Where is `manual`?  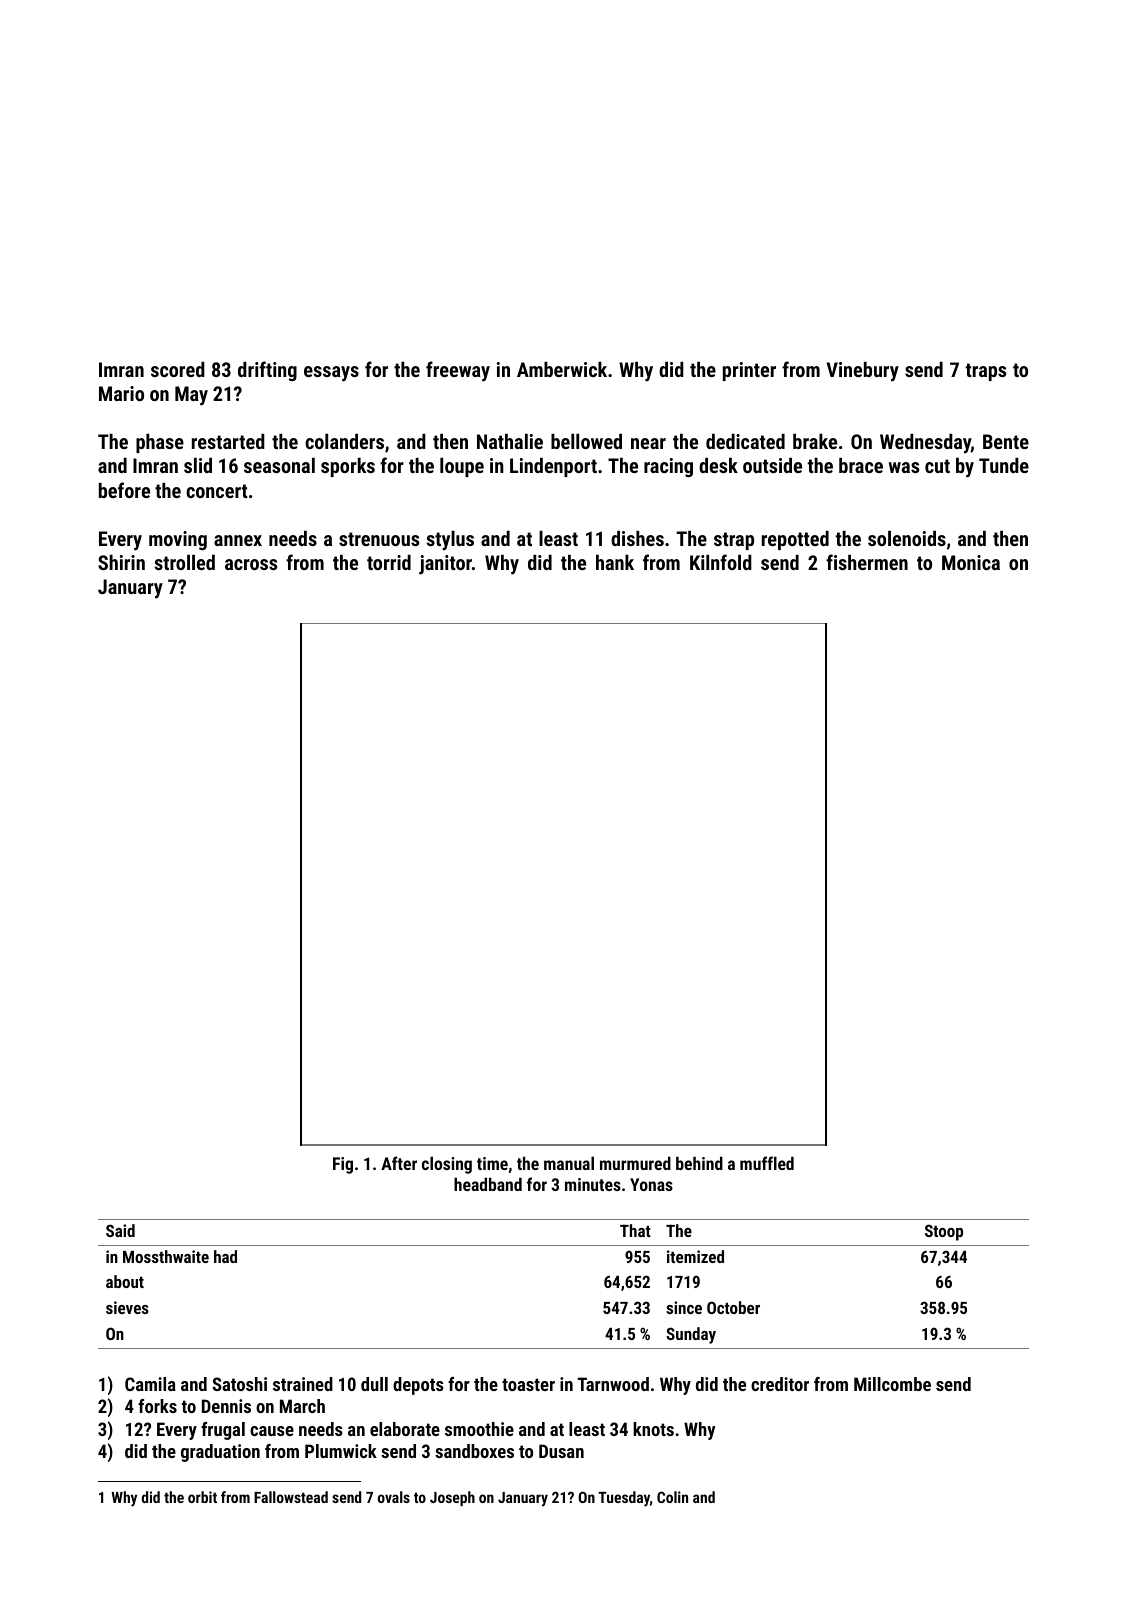
manual is located at coordinates (569, 1163).
